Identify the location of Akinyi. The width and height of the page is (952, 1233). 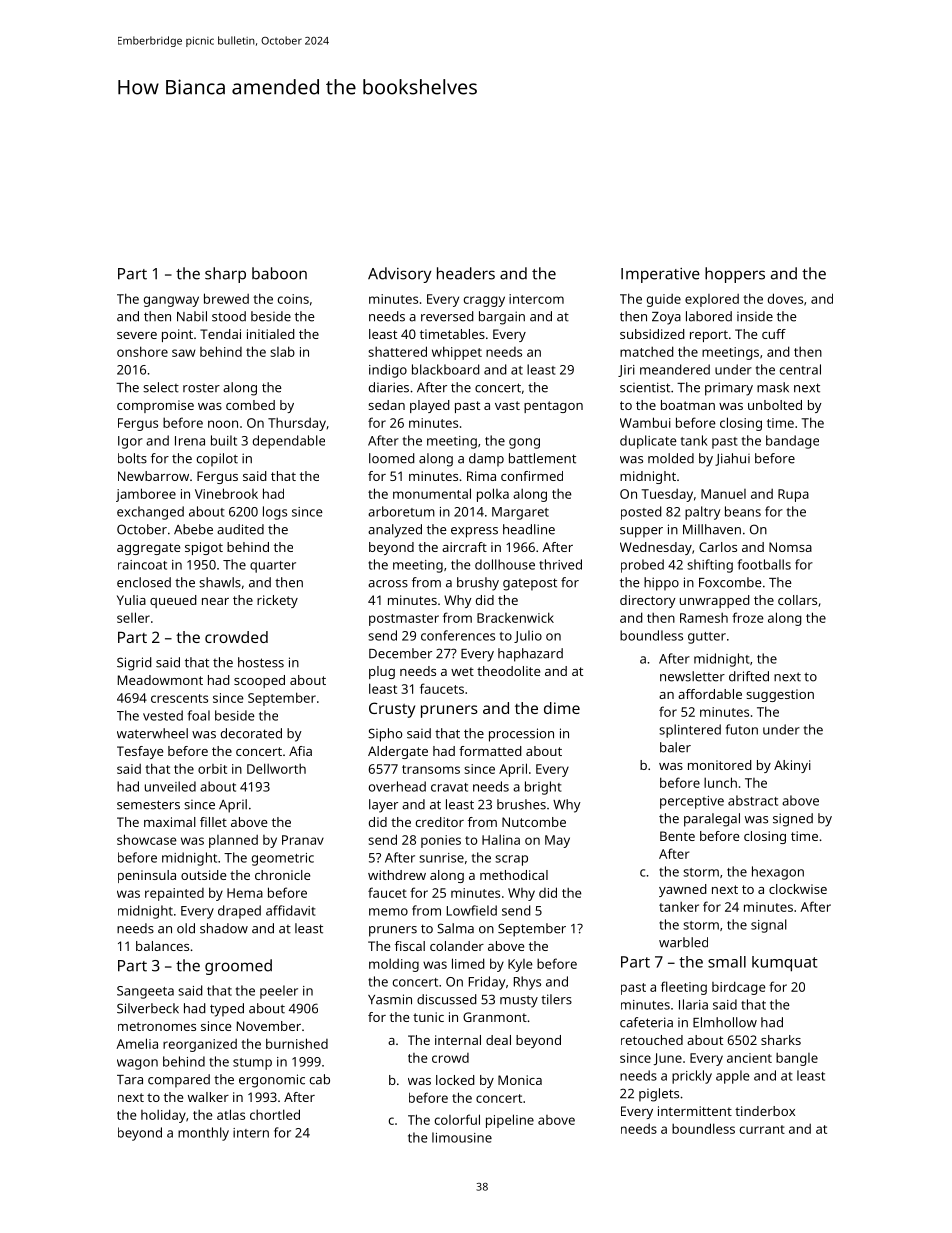
(792, 766).
